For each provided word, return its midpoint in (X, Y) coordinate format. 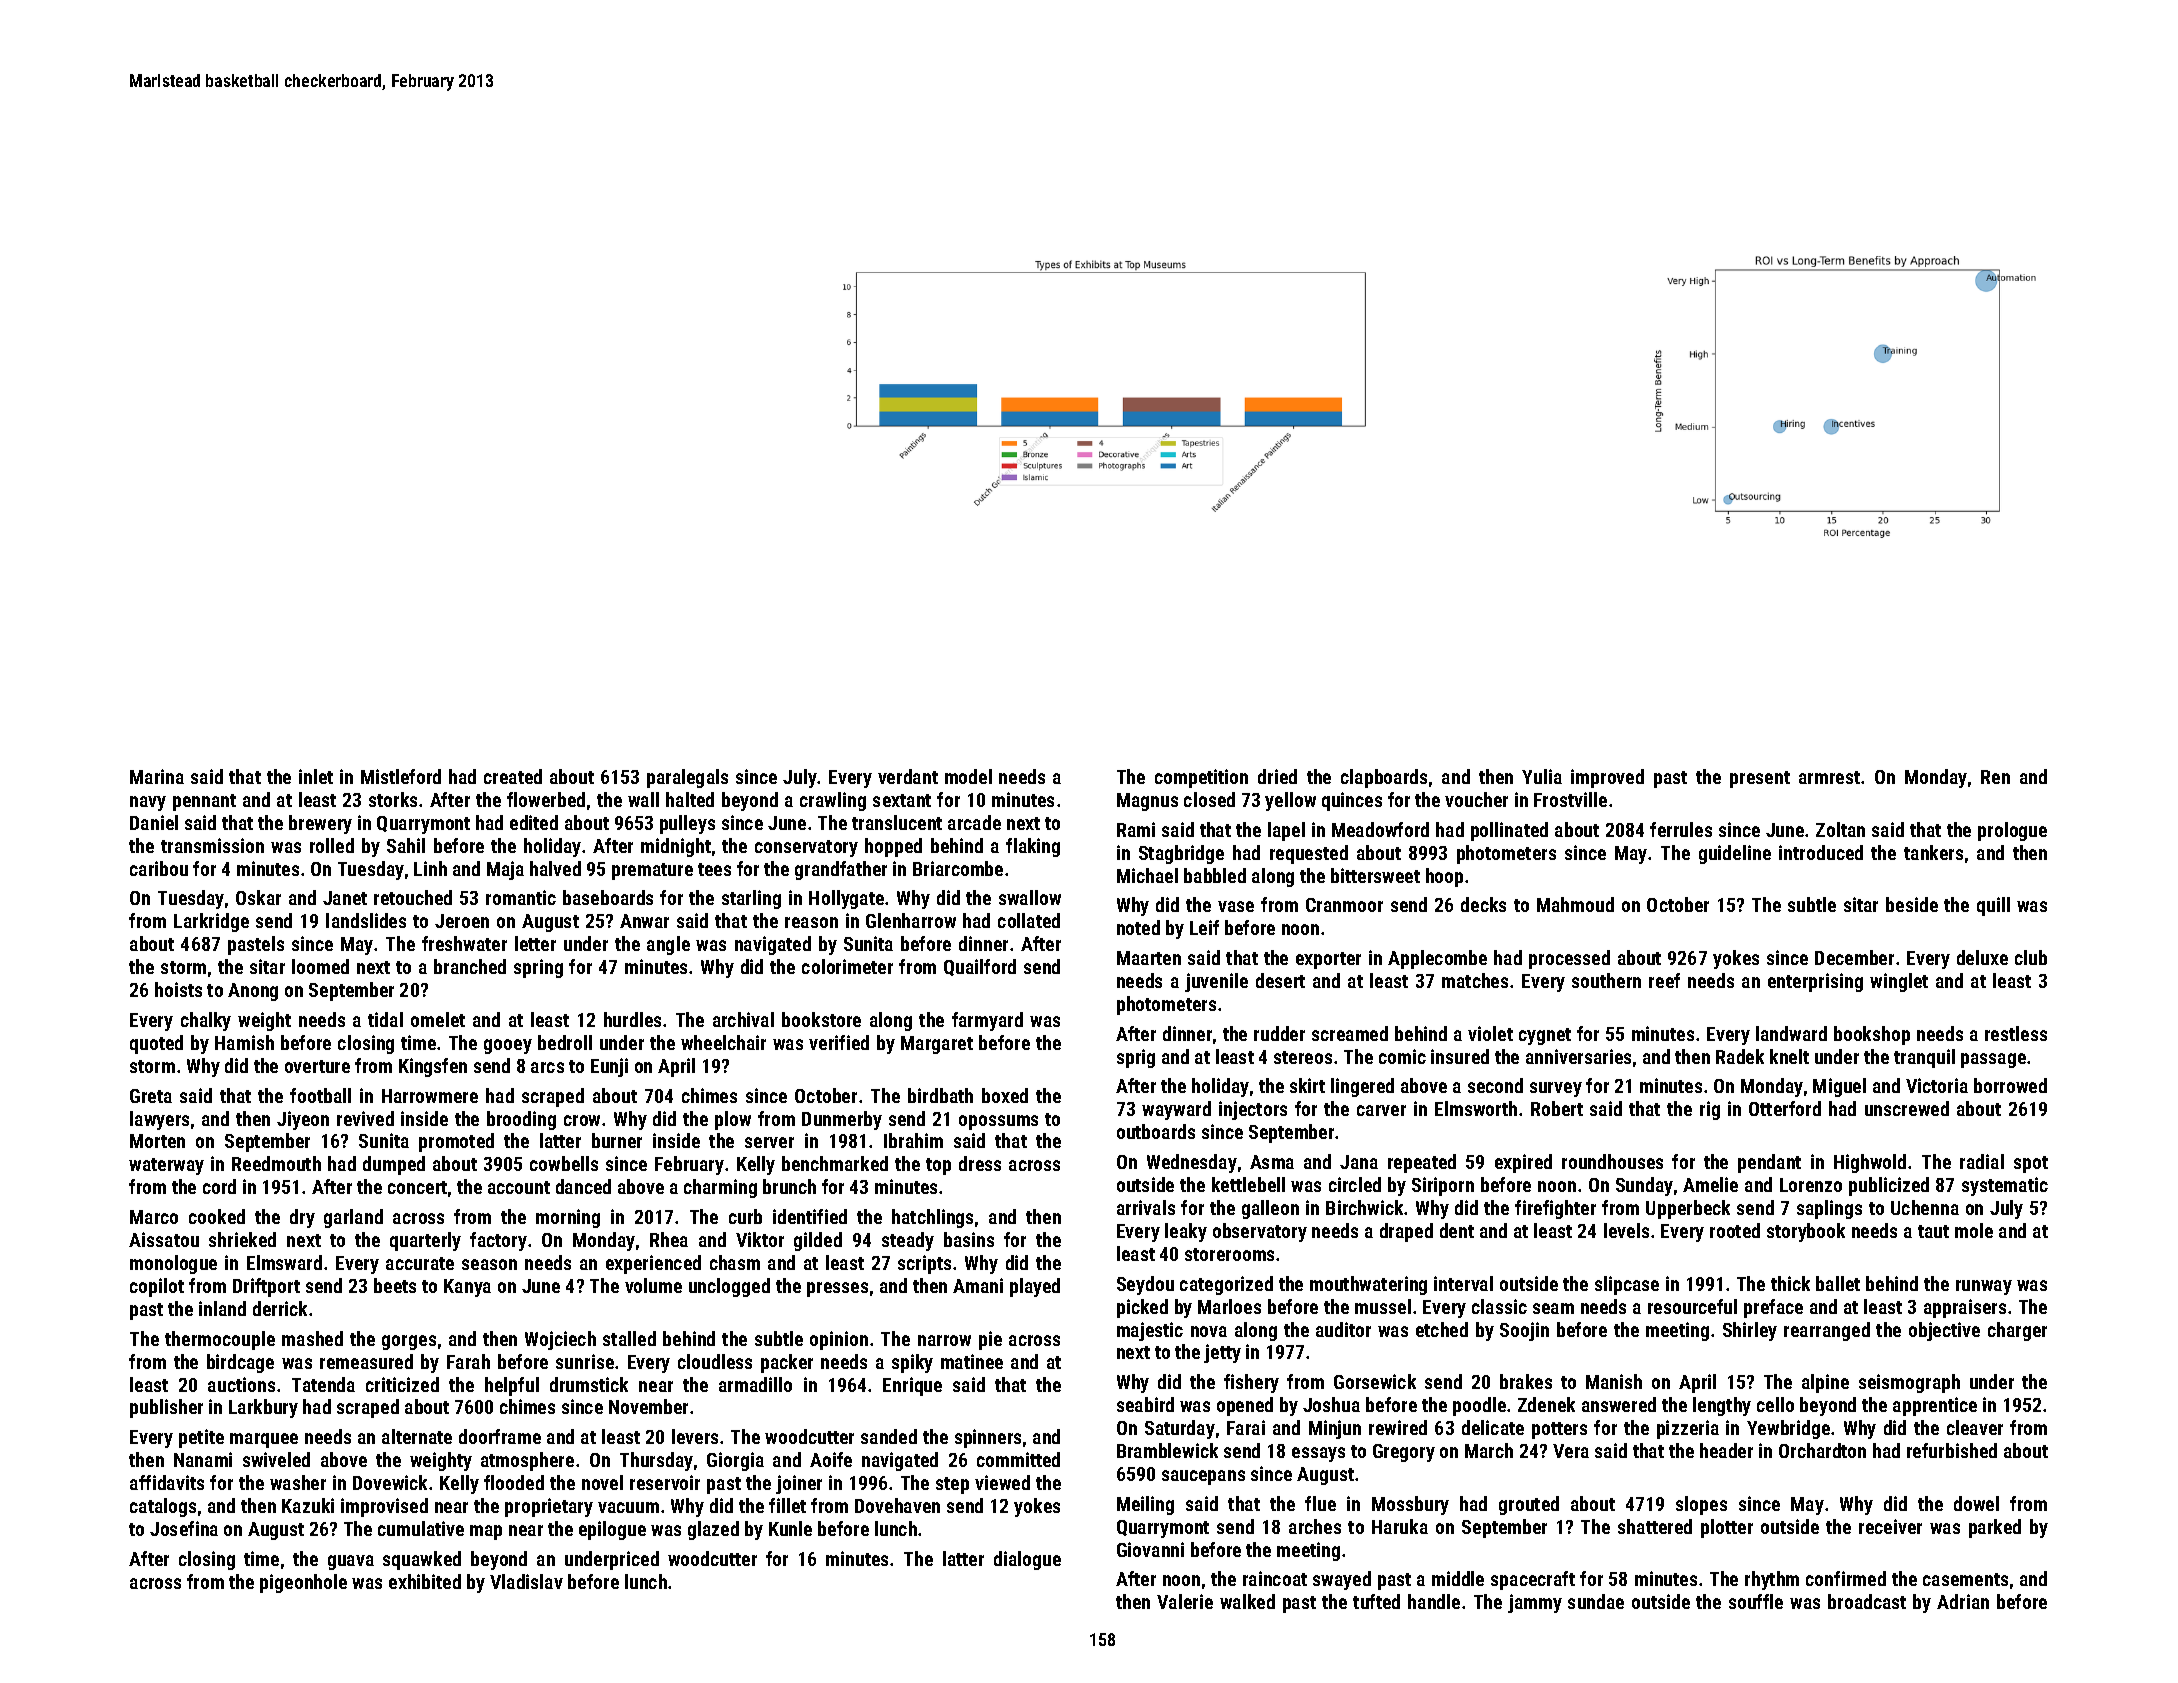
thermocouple (220, 1340)
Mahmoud (1575, 904)
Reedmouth (276, 1163)
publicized (1889, 1186)
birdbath (940, 1095)
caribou (159, 868)
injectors (1253, 1110)
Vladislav (526, 1581)
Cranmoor (1344, 905)
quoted (156, 1044)
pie (990, 1340)
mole (1974, 1230)
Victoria (1937, 1085)
